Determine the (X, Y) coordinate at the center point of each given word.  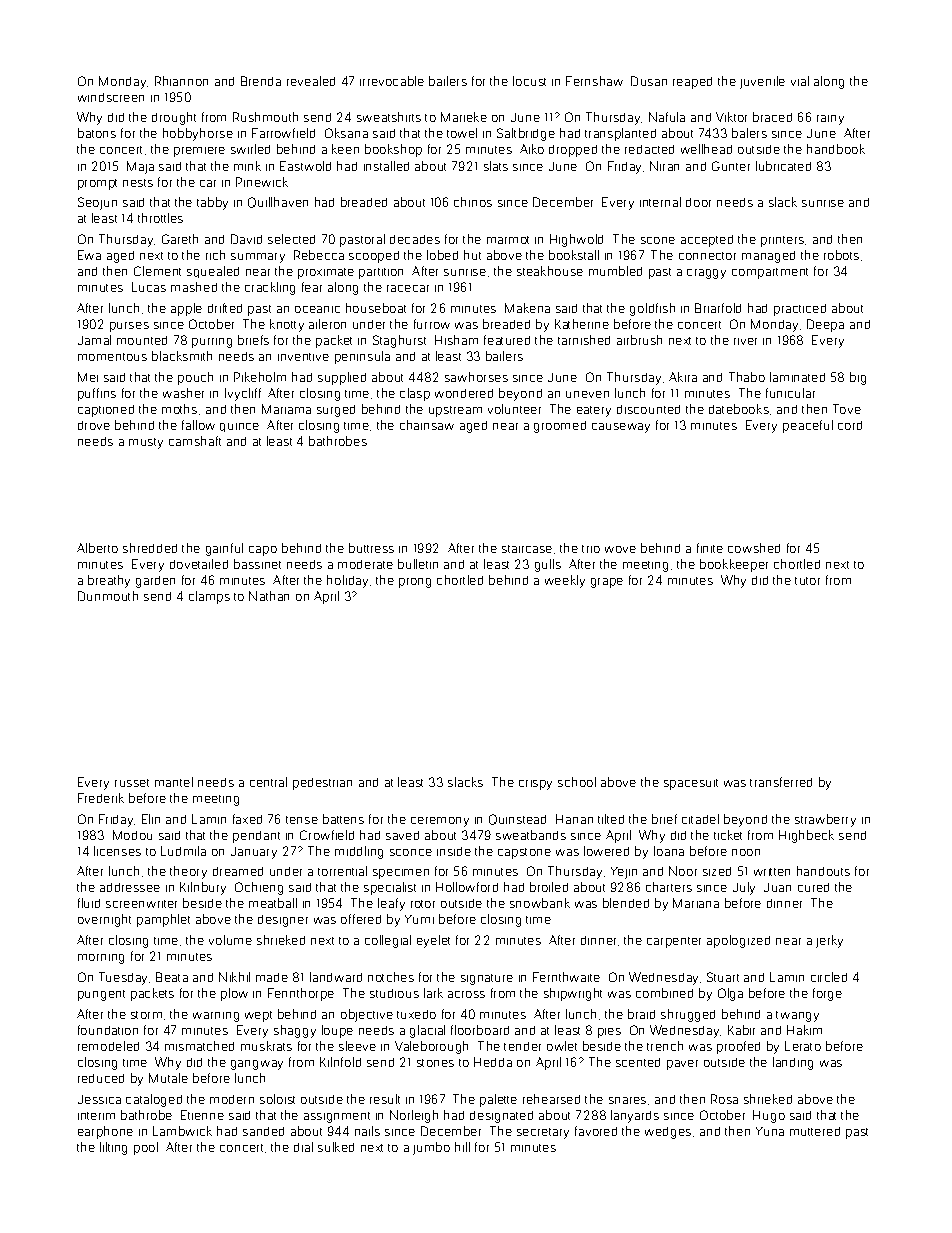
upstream (455, 411)
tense (302, 820)
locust (529, 81)
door (698, 202)
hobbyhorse (198, 134)
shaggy (295, 1031)
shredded (150, 548)
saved (402, 835)
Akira (683, 377)
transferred (781, 782)
